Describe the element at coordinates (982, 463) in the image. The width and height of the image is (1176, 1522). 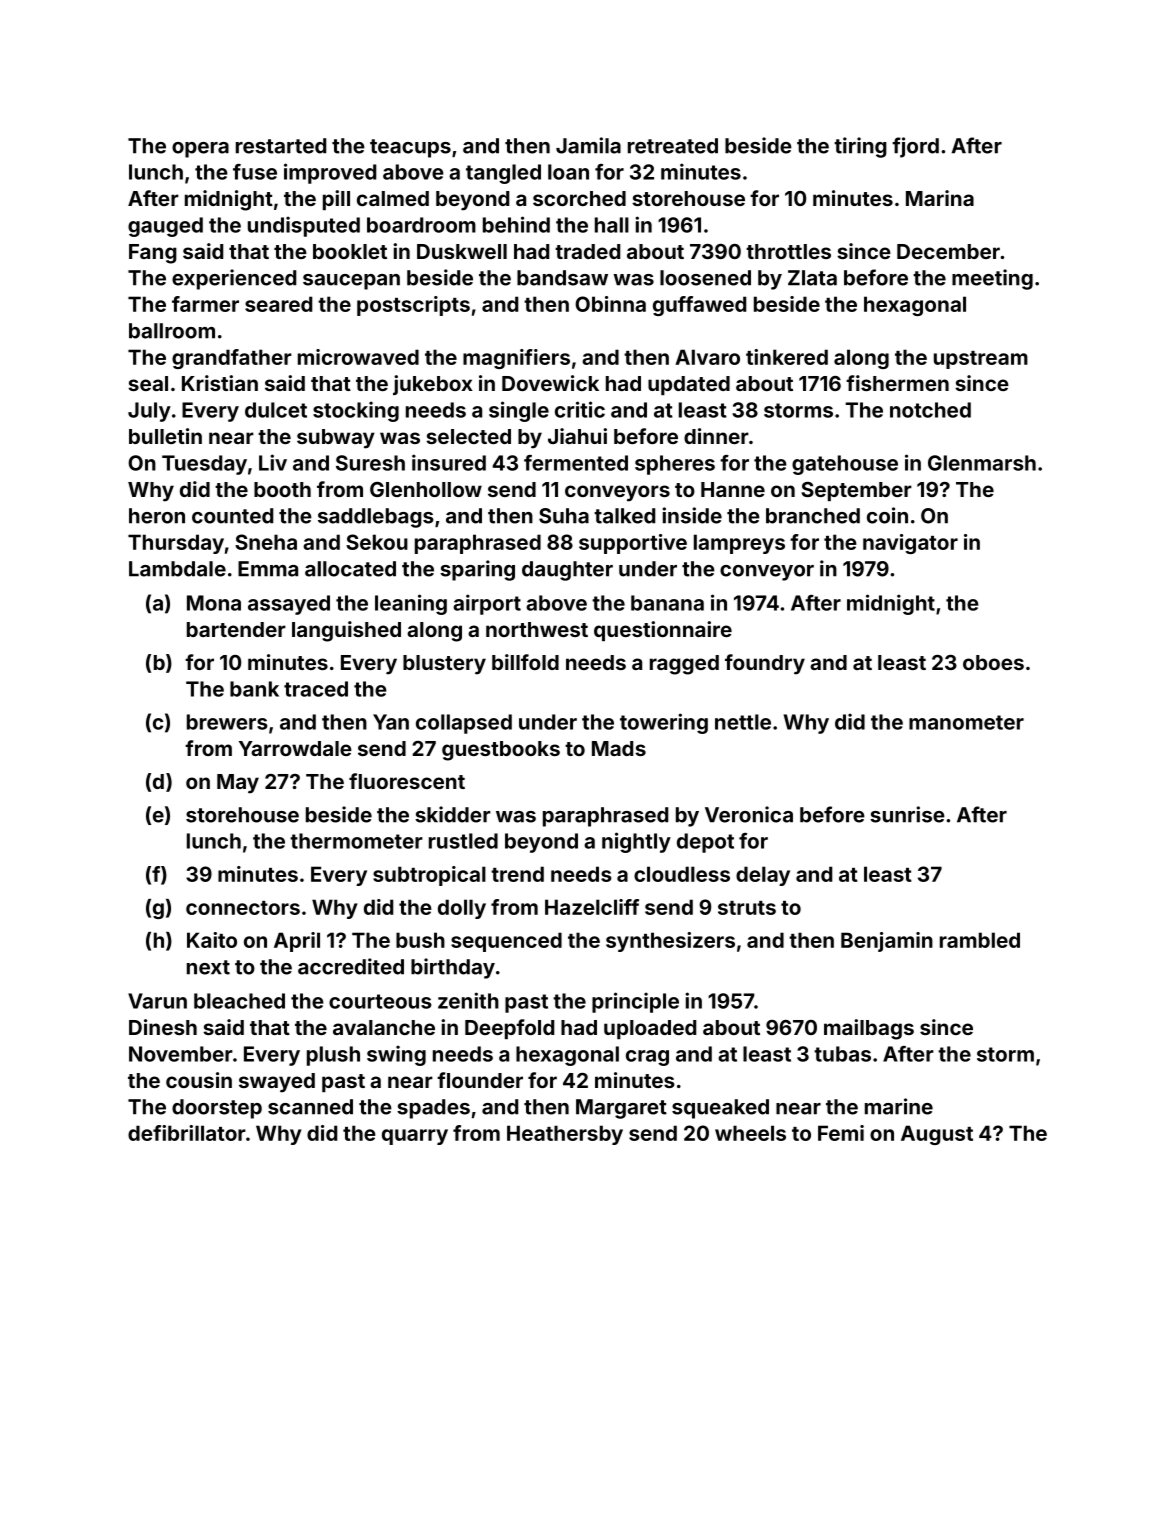
I see `Glenmarsh` at that location.
